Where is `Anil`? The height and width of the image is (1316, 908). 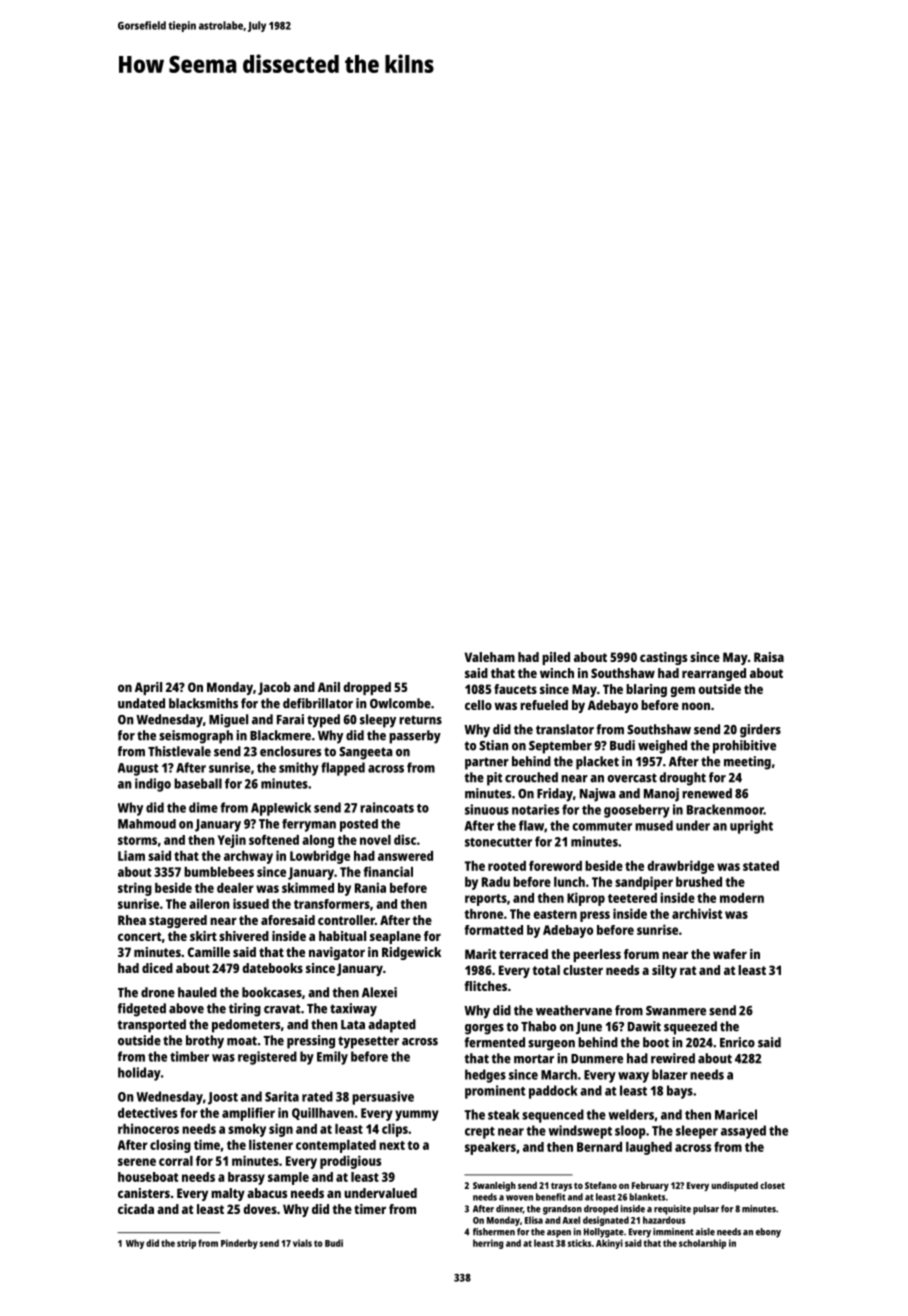 Anil is located at coordinates (329, 687).
